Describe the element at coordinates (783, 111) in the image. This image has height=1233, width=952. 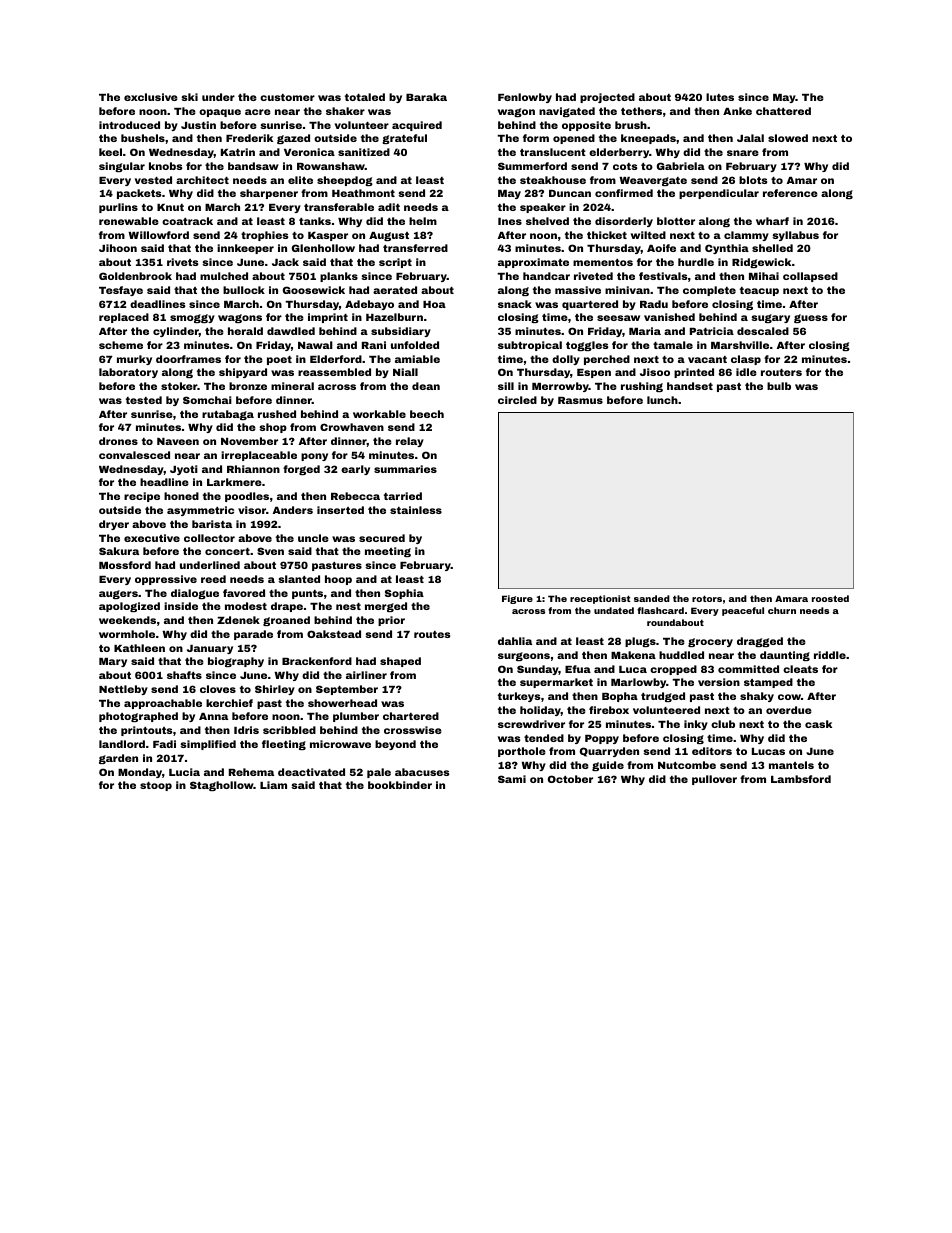
I see `chattered` at that location.
